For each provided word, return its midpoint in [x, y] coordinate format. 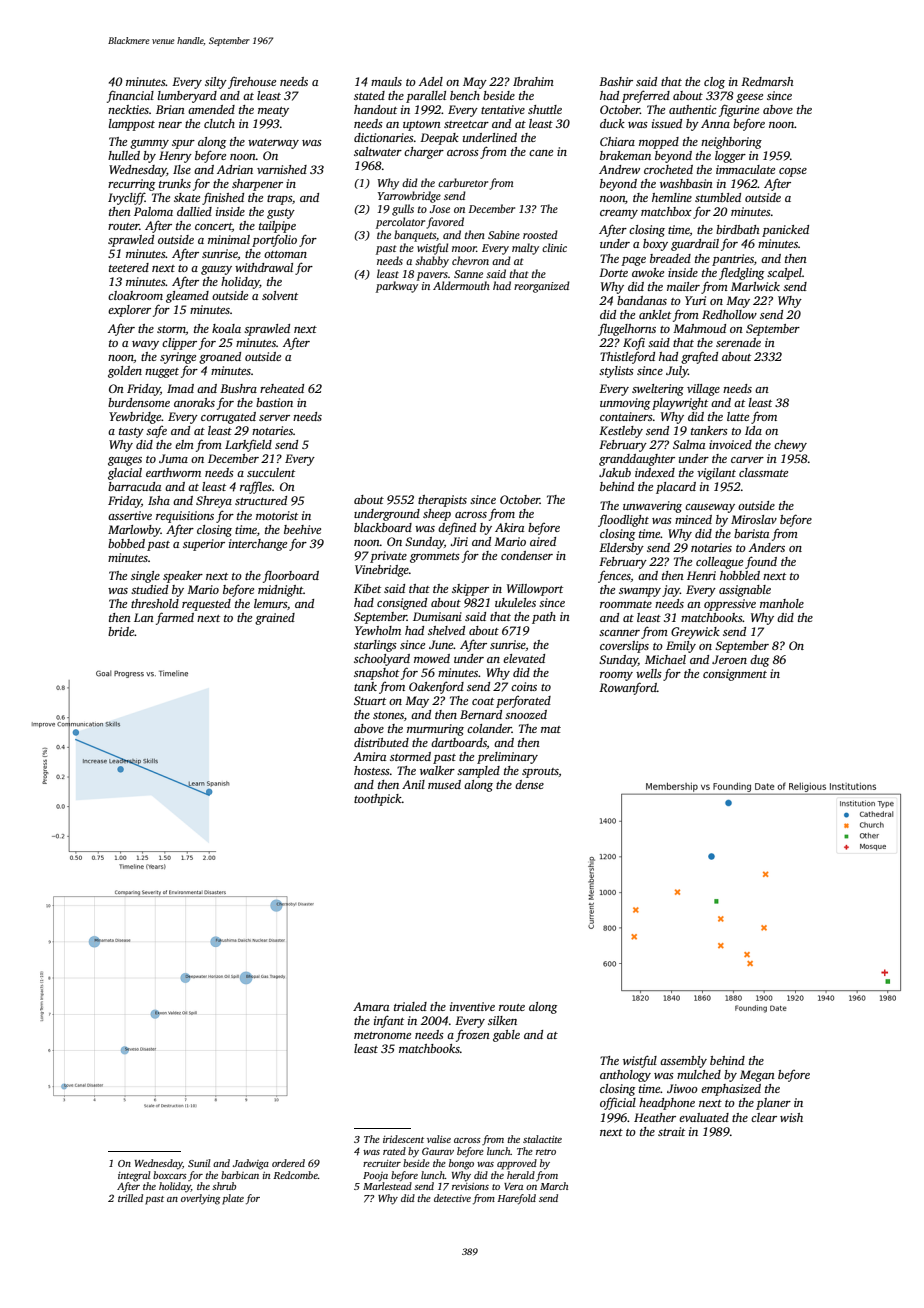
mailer [683, 286]
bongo [461, 1164]
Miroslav [754, 519]
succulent [271, 472]
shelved [446, 630]
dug [759, 661]
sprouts [540, 773]
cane [541, 153]
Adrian [235, 169]
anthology [625, 1076]
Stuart [370, 700]
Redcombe [295, 1175]
